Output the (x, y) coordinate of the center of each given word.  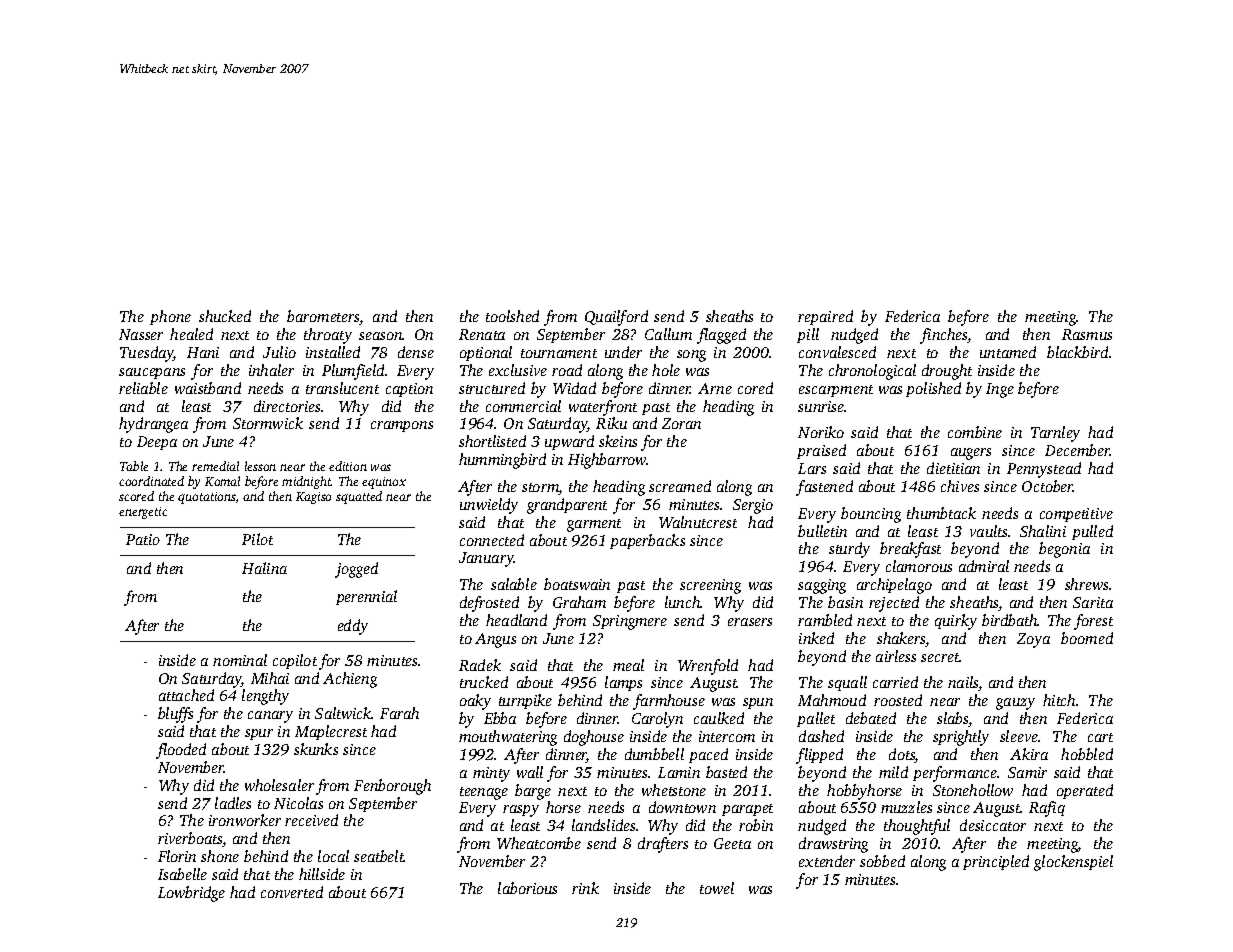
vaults (989, 531)
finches (944, 336)
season (381, 336)
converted (292, 892)
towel (717, 888)
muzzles (906, 807)
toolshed (512, 316)
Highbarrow (607, 461)
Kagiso (313, 498)
